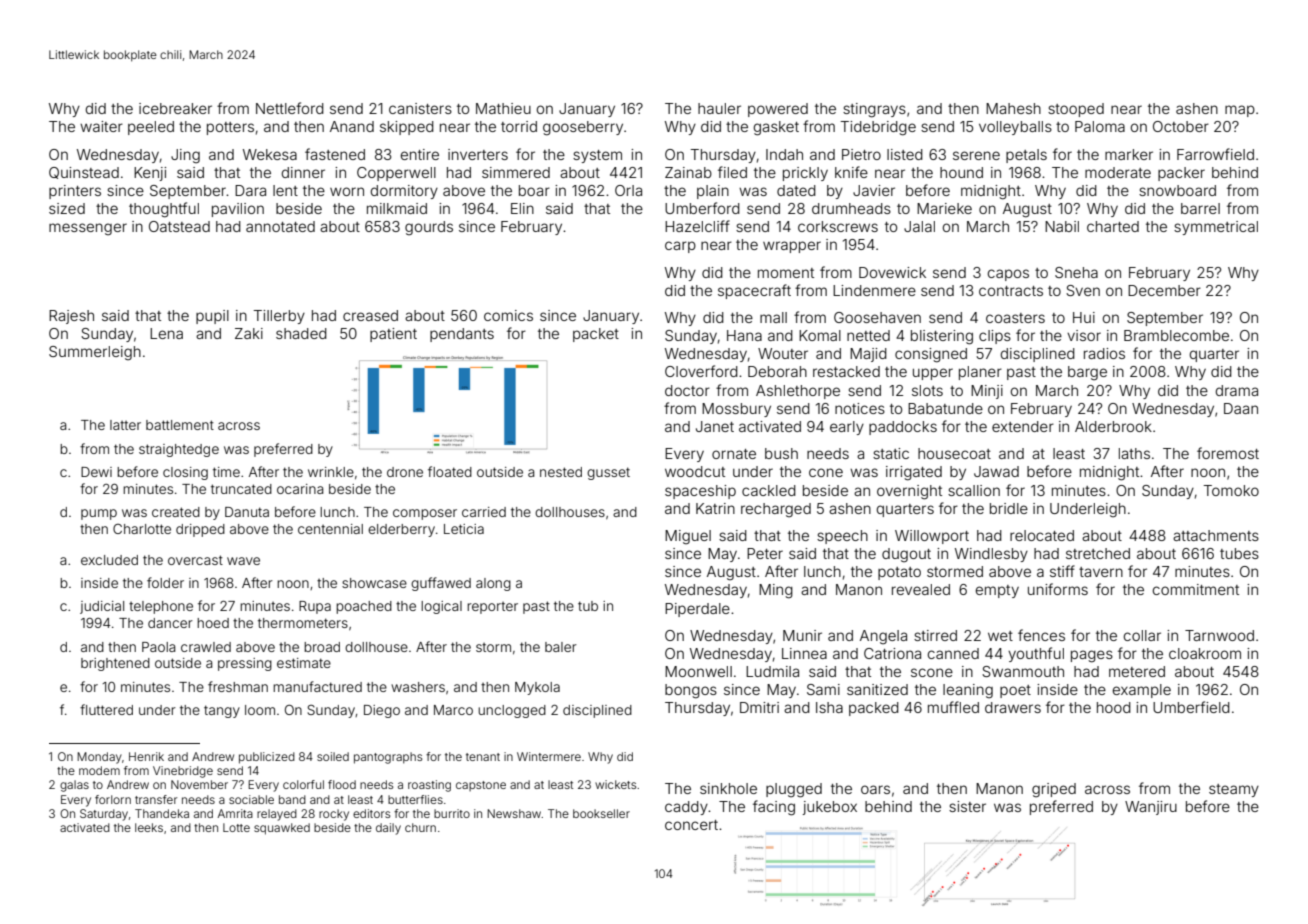 The image size is (1308, 924). I want to click on Dmitri, so click(759, 707).
